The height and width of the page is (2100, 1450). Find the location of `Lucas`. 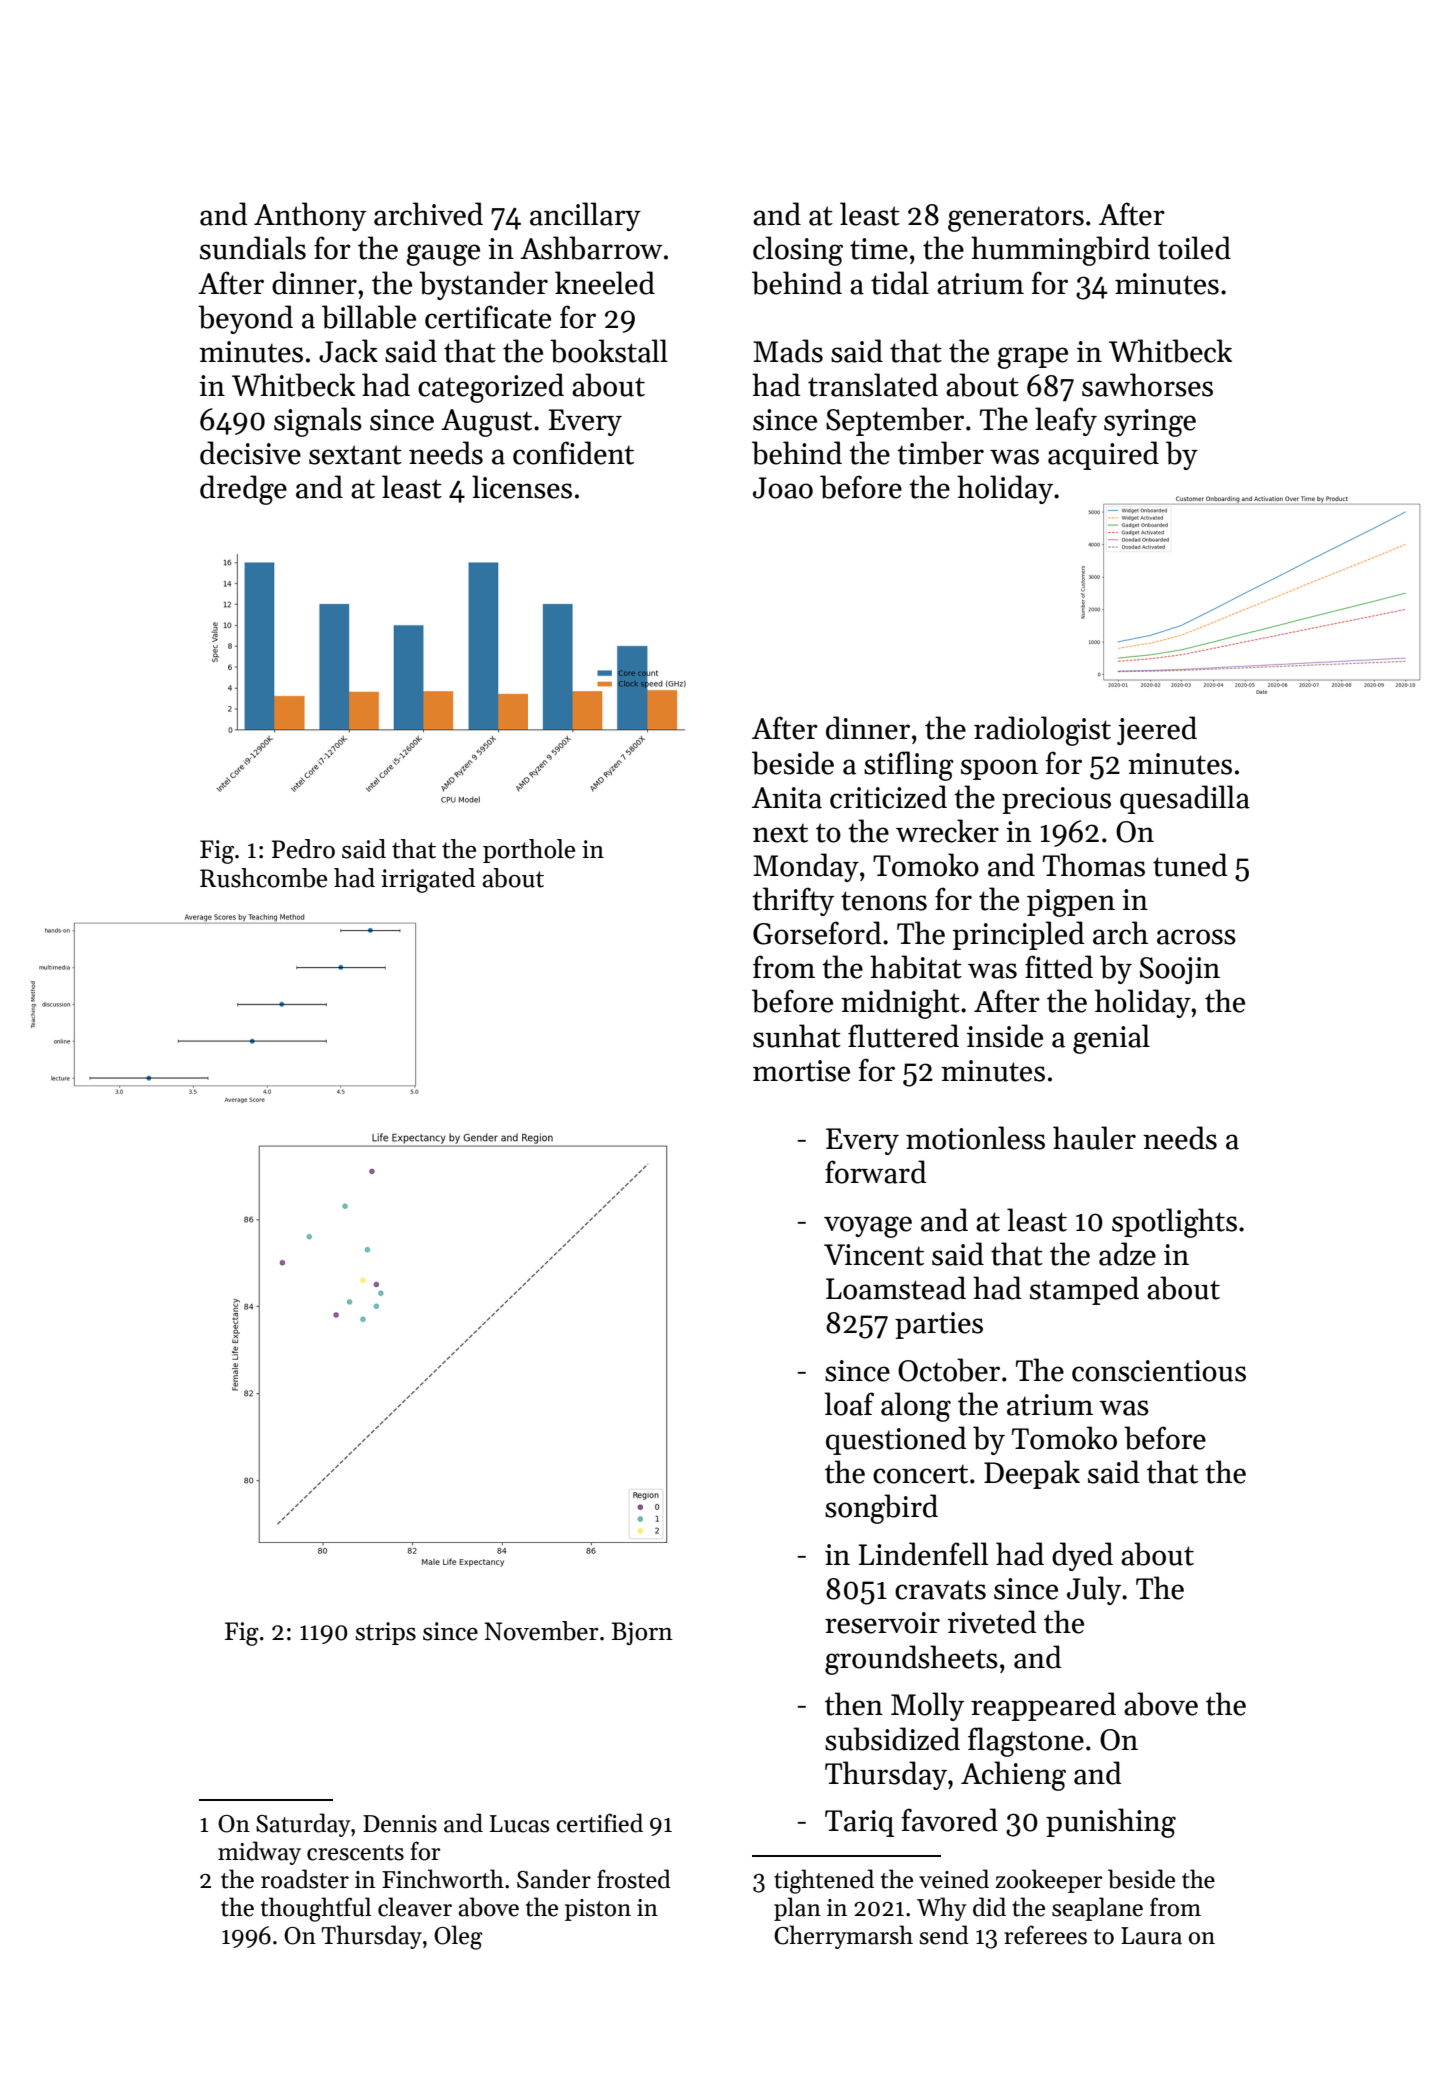

Lucas is located at coordinates (519, 1824).
